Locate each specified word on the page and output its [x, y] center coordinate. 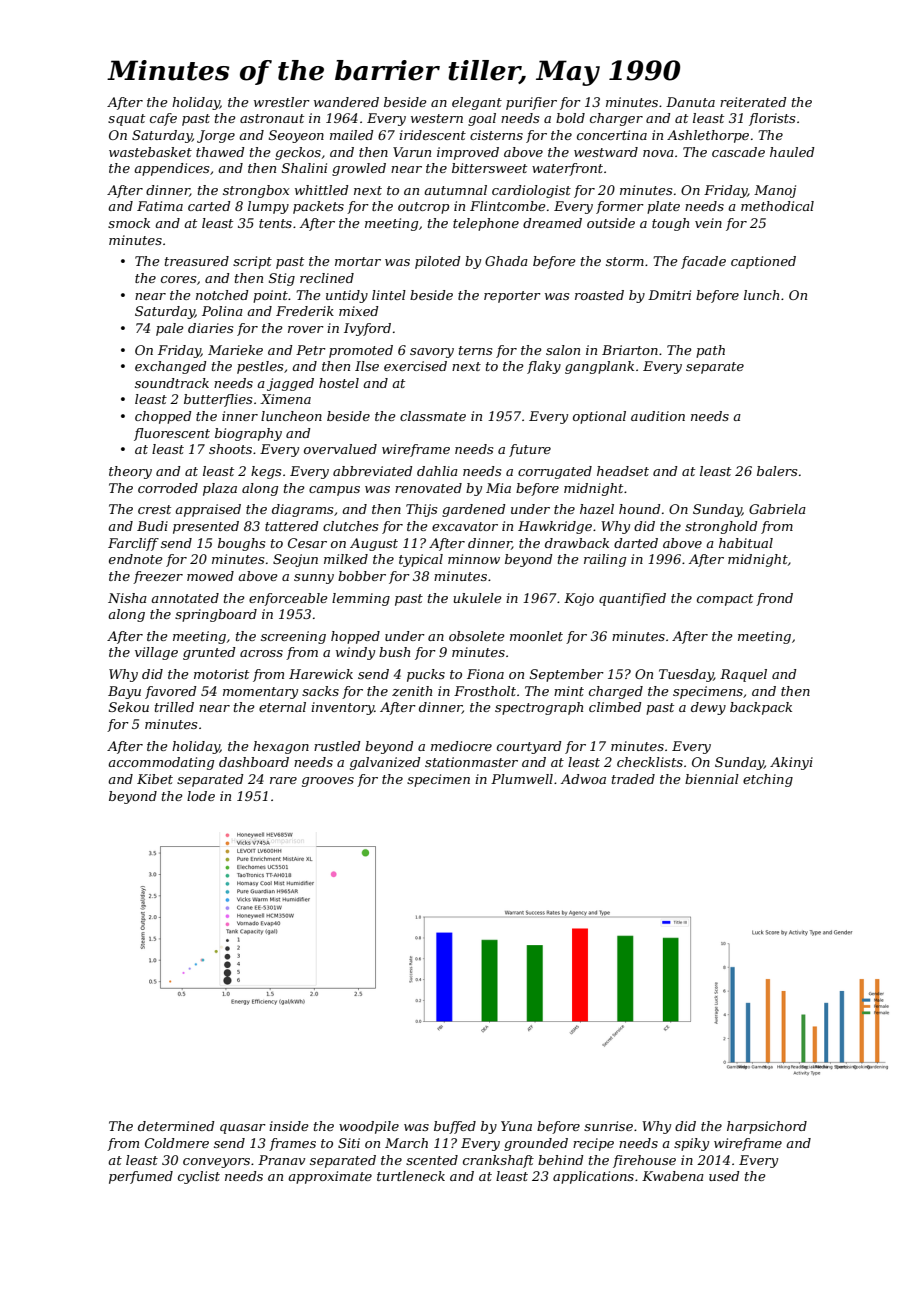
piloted [438, 262]
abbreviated [373, 471]
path [710, 351]
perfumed [141, 1177]
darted [636, 543]
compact [725, 600]
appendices [171, 169]
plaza [220, 489]
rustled [337, 746]
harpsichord [767, 1127]
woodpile [369, 1127]
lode [201, 796]
